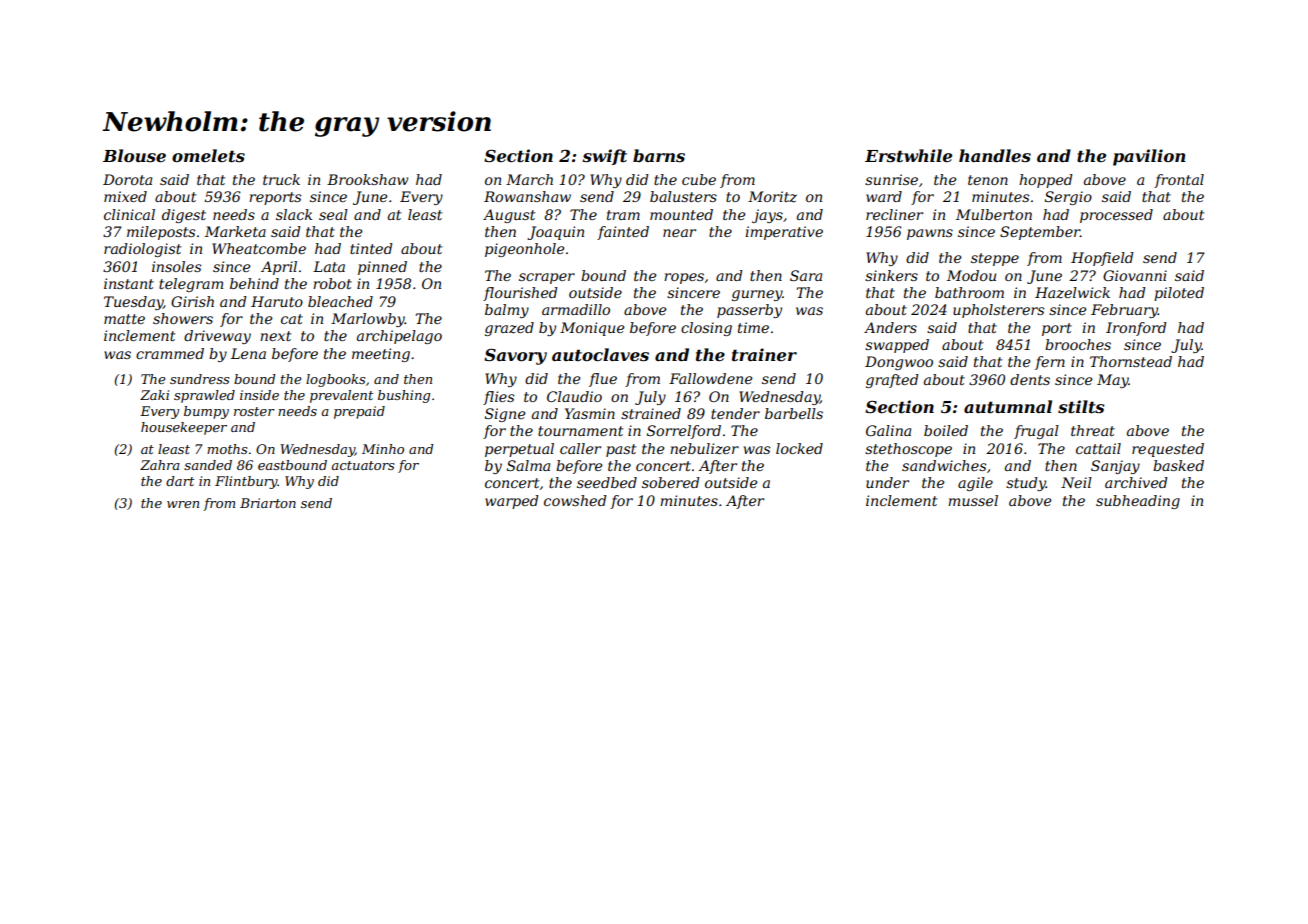 Image resolution: width=1308 pixels, height=924 pixels. Describe the element at coordinates (973, 500) in the screenshot. I see `mussel` at that location.
